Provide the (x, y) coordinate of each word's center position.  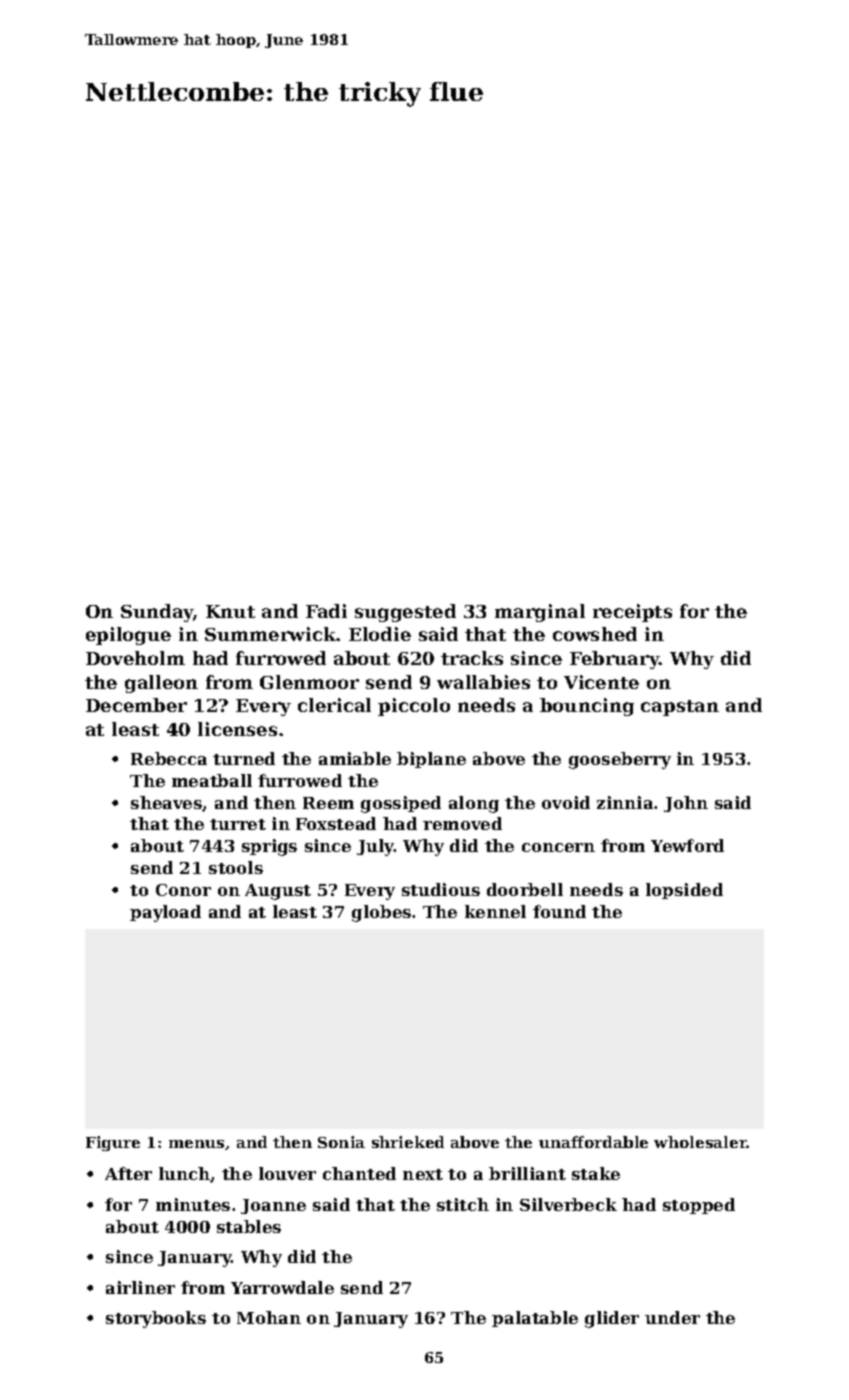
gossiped (401, 804)
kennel (495, 911)
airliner (140, 1287)
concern (558, 847)
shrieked (408, 1142)
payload (165, 913)
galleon (161, 684)
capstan (680, 708)
